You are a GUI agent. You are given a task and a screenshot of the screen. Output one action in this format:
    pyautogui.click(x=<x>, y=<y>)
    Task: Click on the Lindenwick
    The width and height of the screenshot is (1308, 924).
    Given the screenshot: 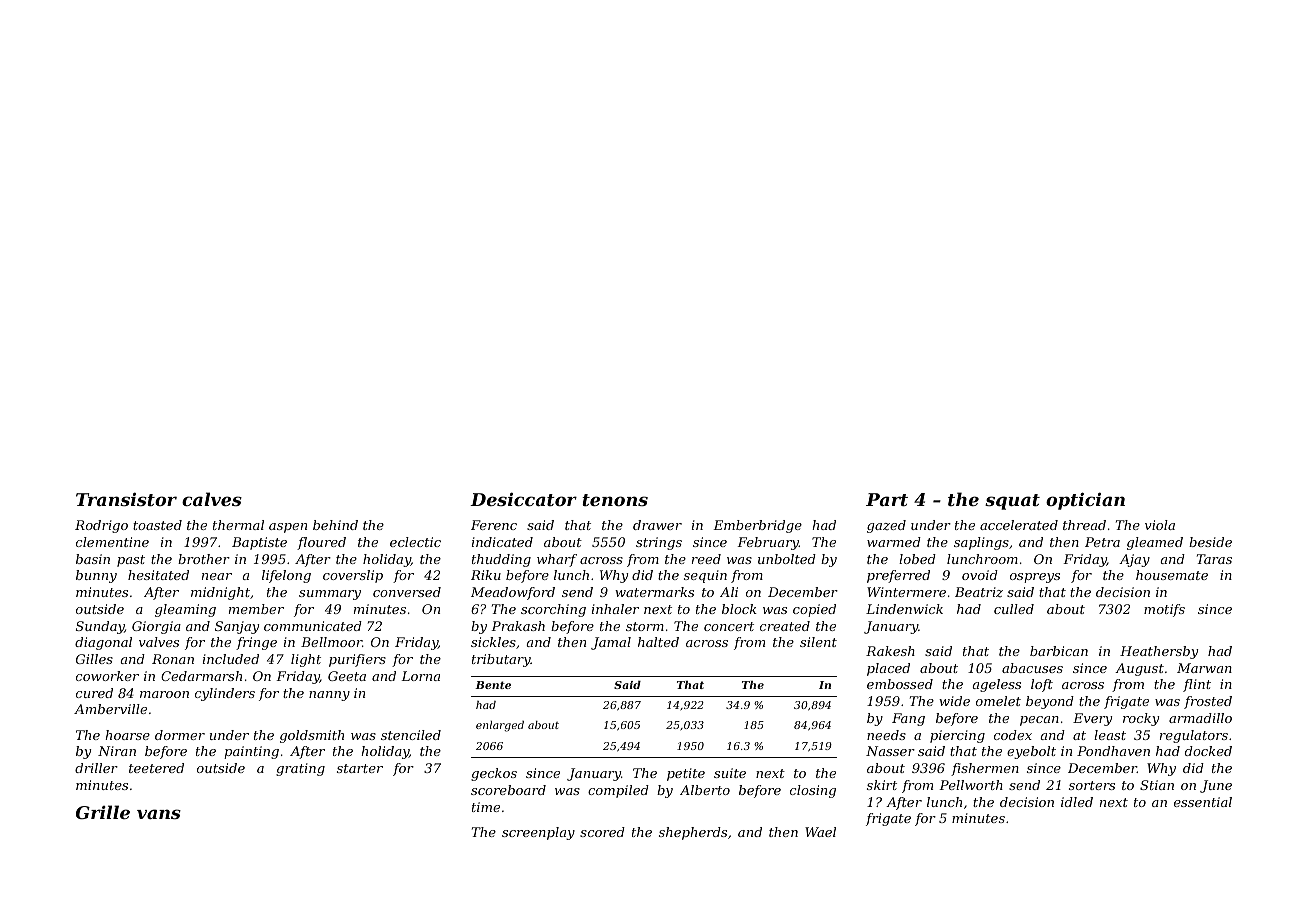 What is the action you would take?
    pyautogui.click(x=904, y=609)
